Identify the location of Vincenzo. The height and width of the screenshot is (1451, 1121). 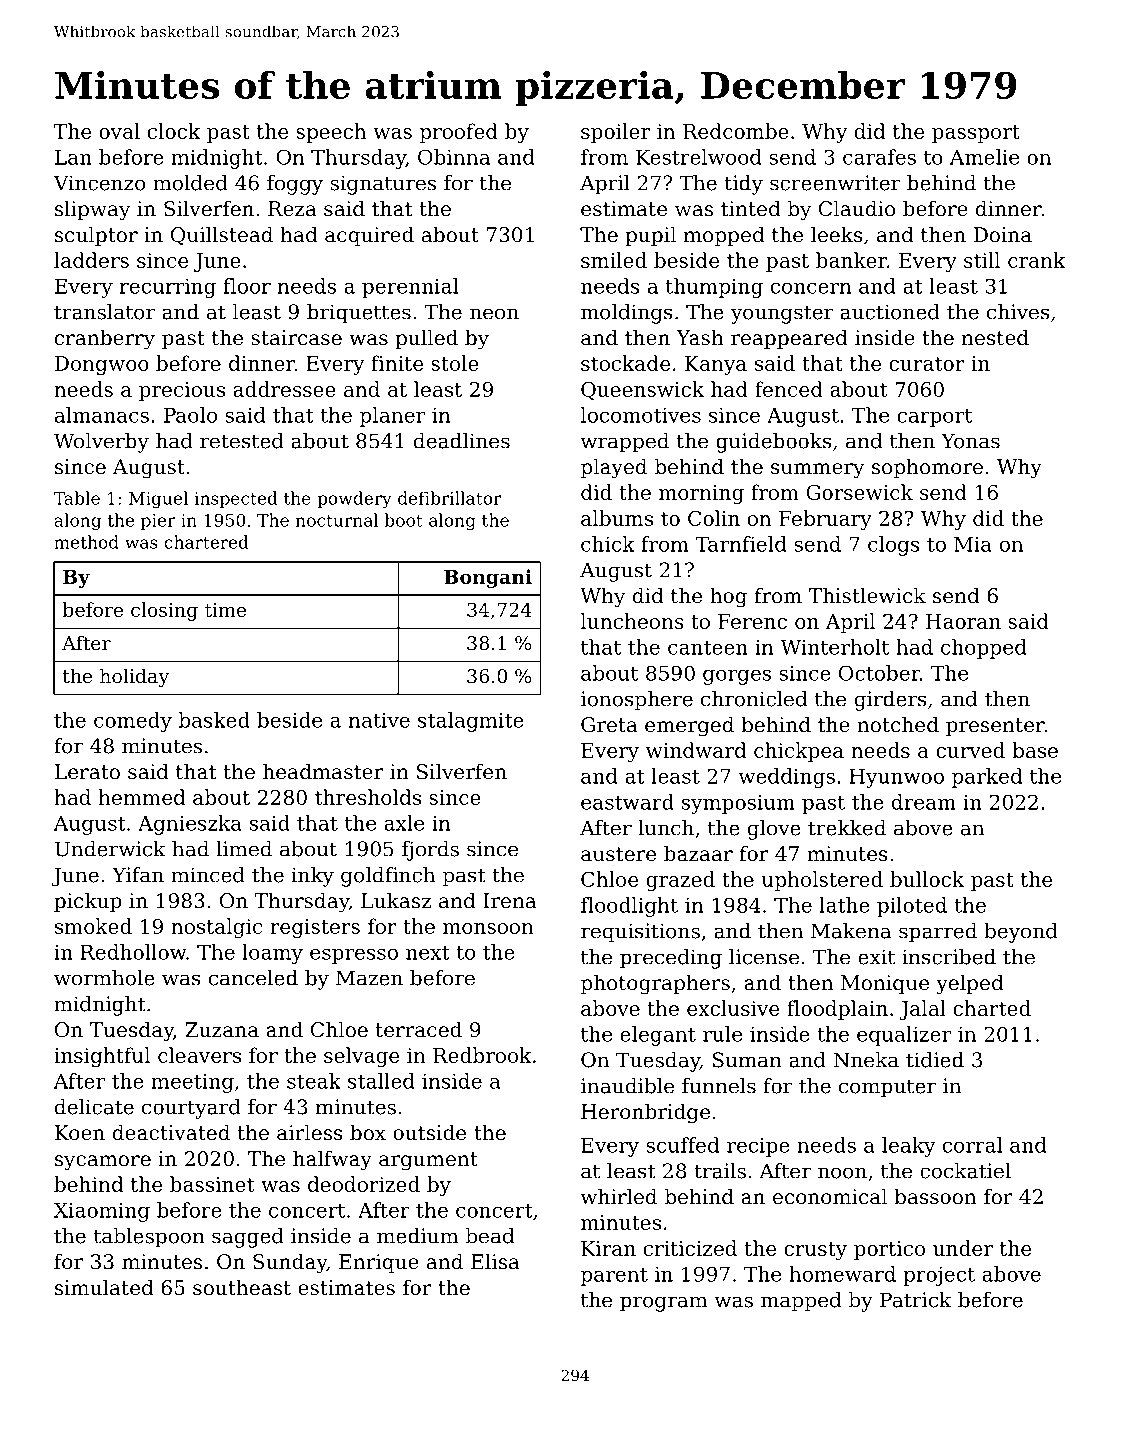
(99, 183).
